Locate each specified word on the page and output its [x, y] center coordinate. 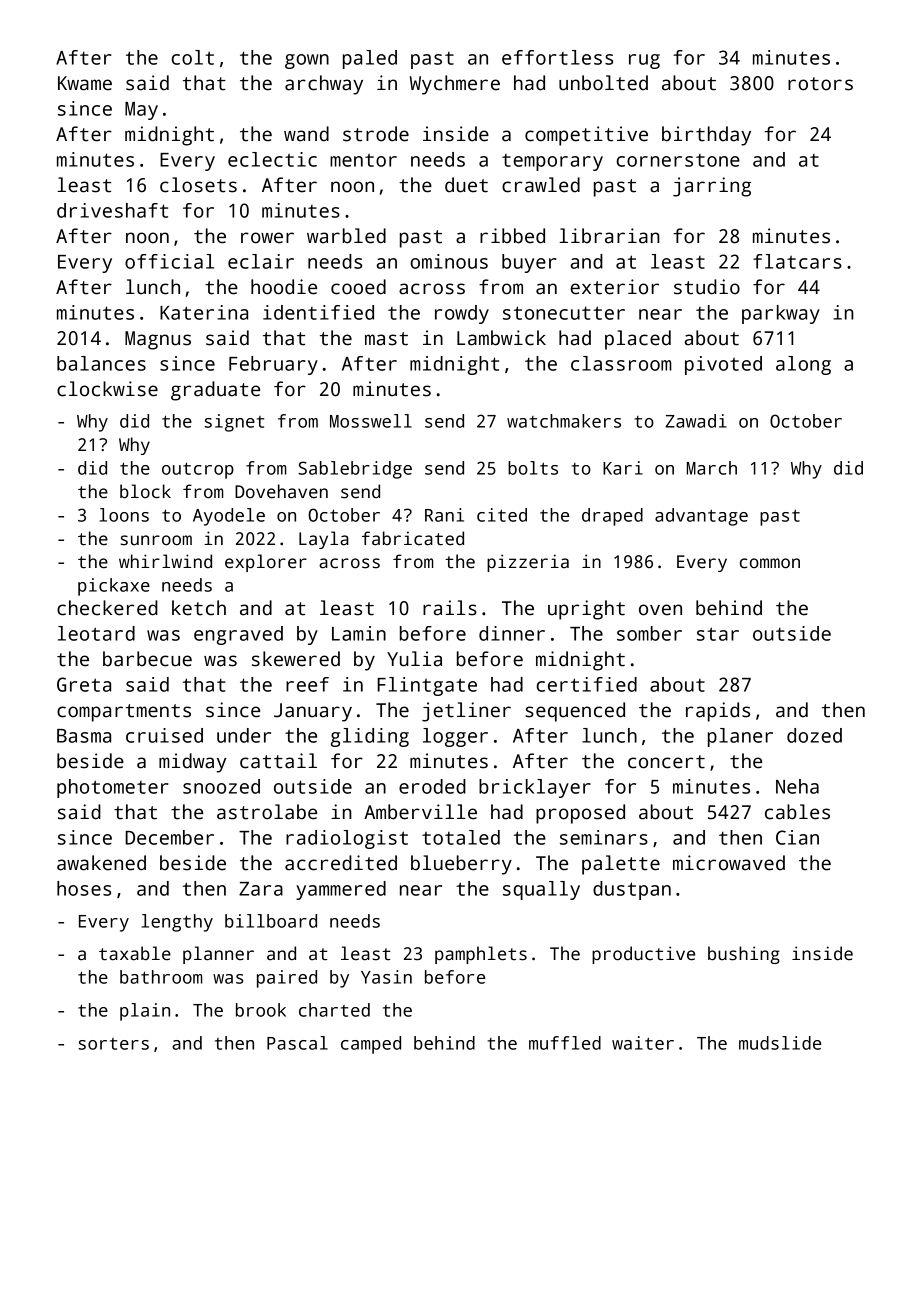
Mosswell [371, 421]
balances [101, 363]
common [770, 563]
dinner [512, 633]
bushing [744, 955]
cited [502, 515]
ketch [199, 608]
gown [307, 61]
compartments [124, 713]
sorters [113, 1044]
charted [334, 1010]
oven [660, 610]
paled [370, 59]
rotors [820, 84]
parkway [781, 314]
